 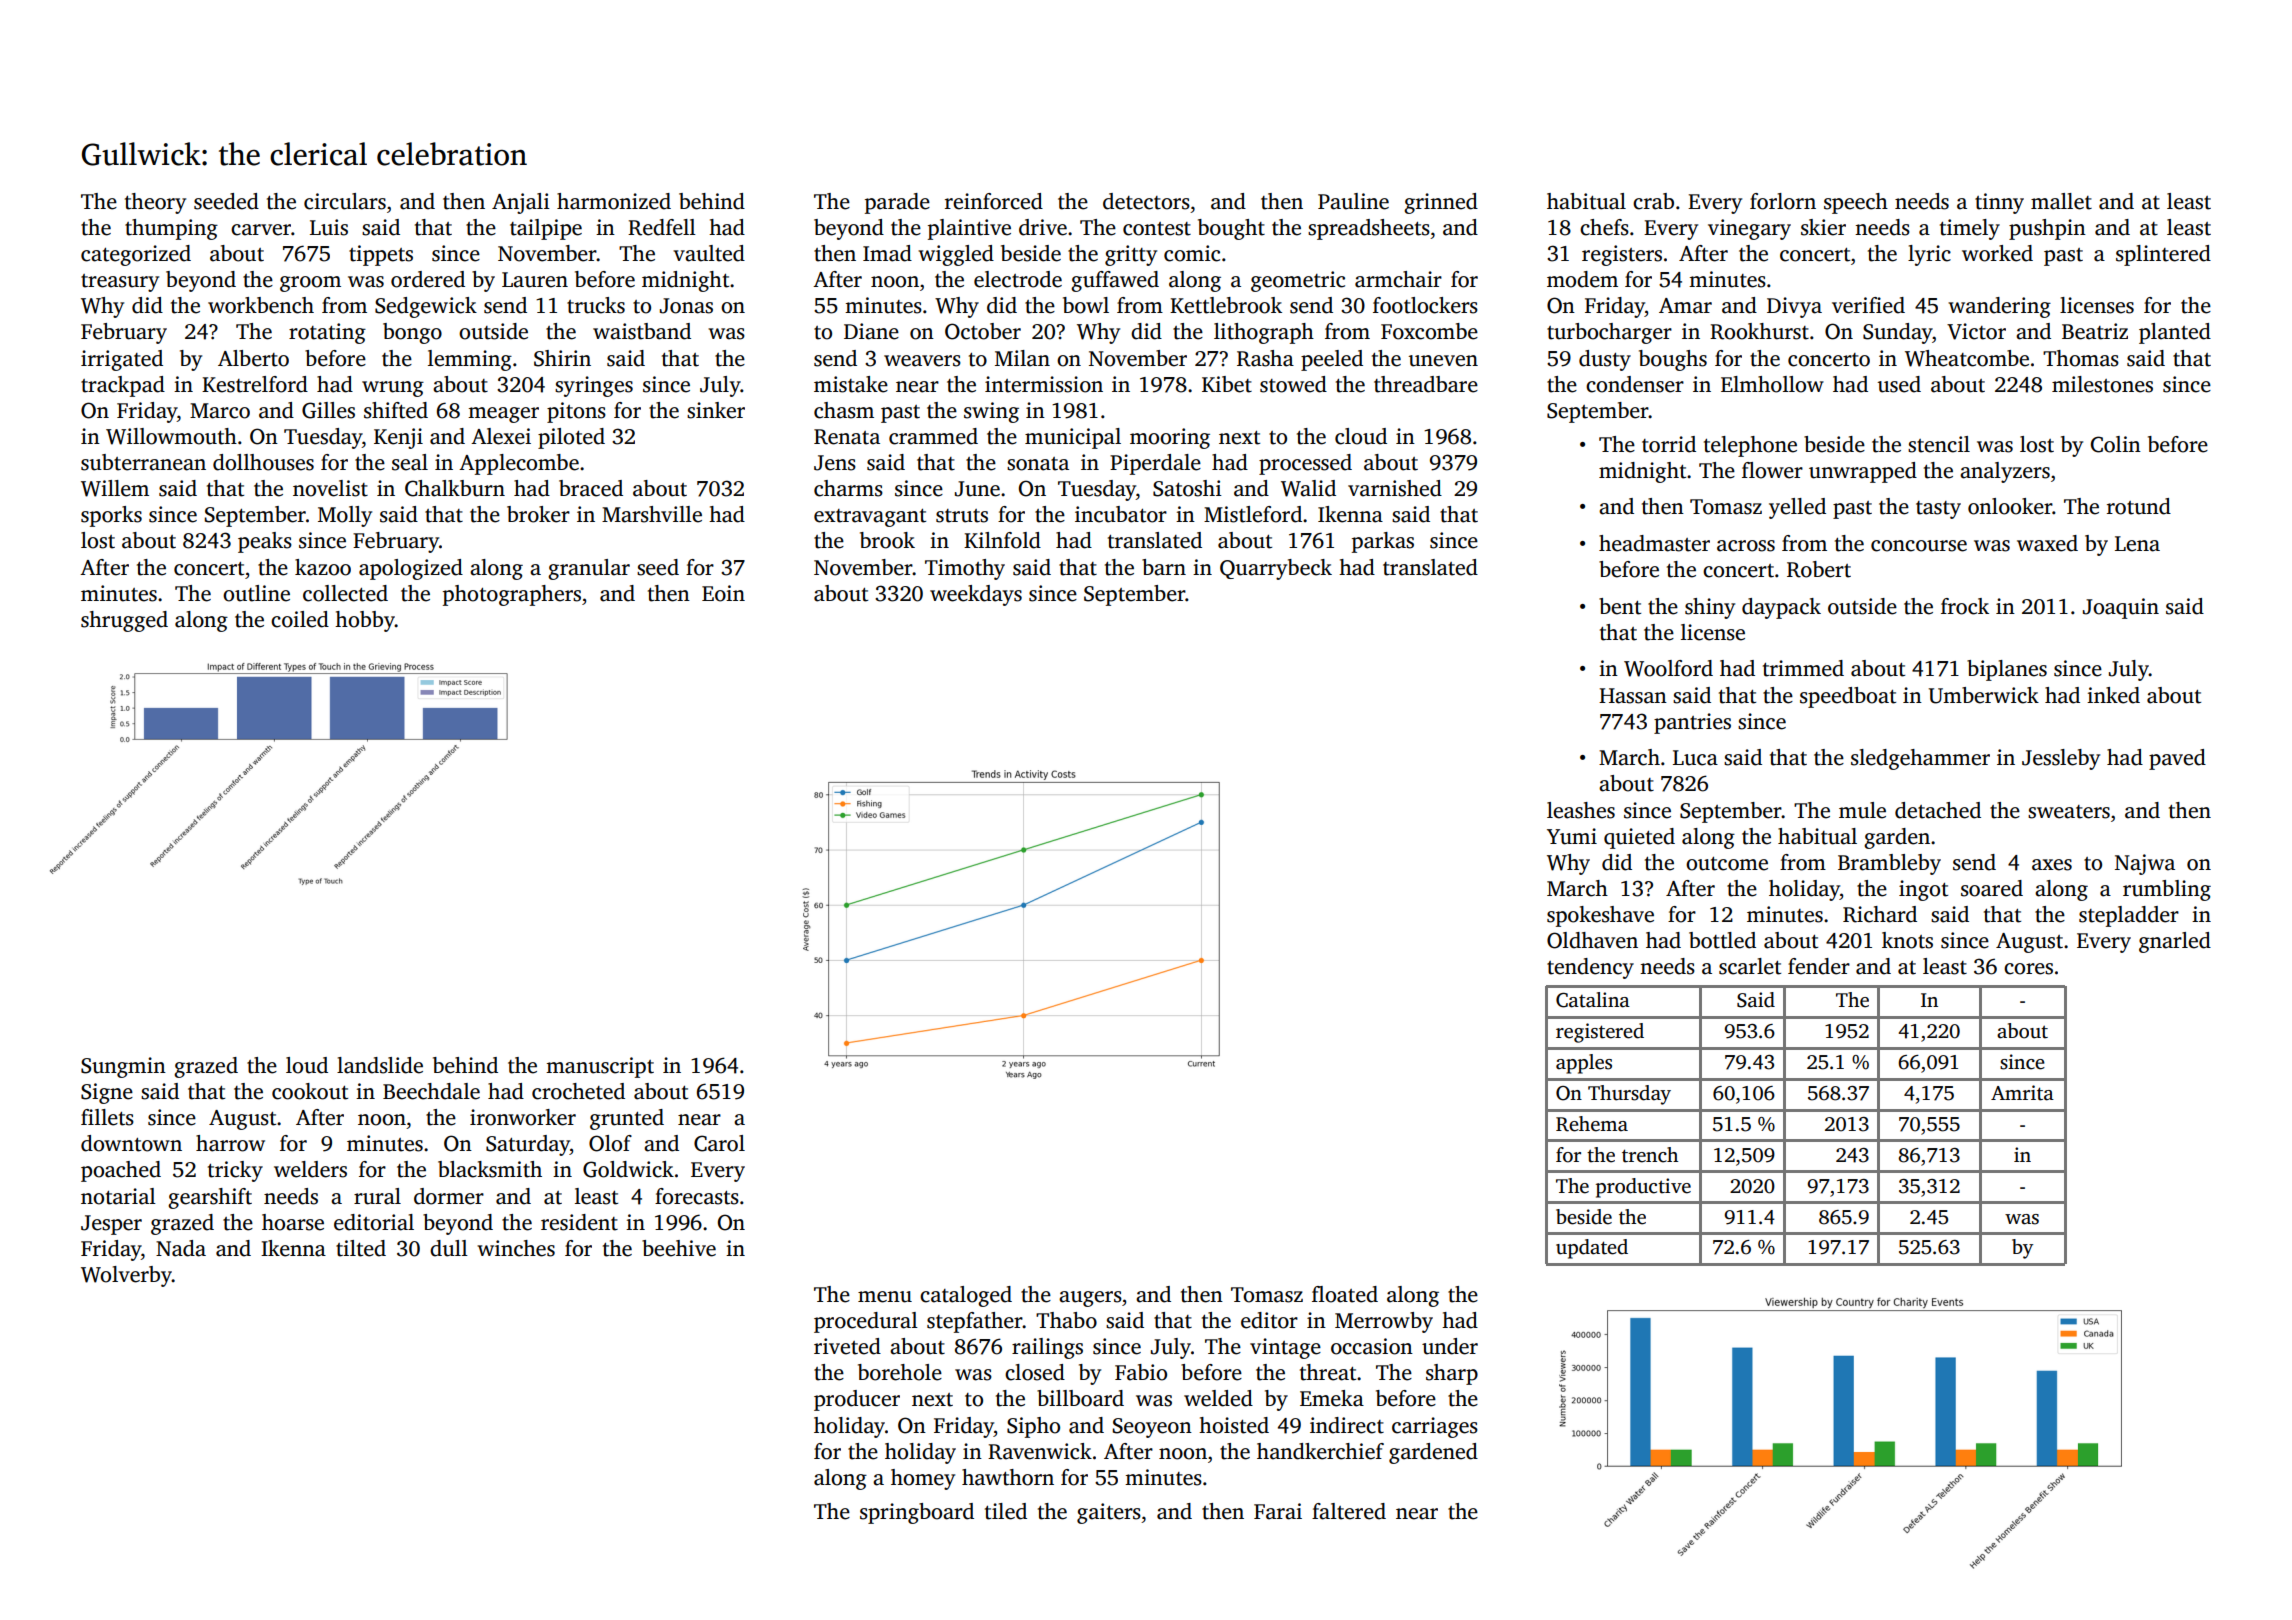 I want to click on Elmhollow, so click(x=1772, y=384).
